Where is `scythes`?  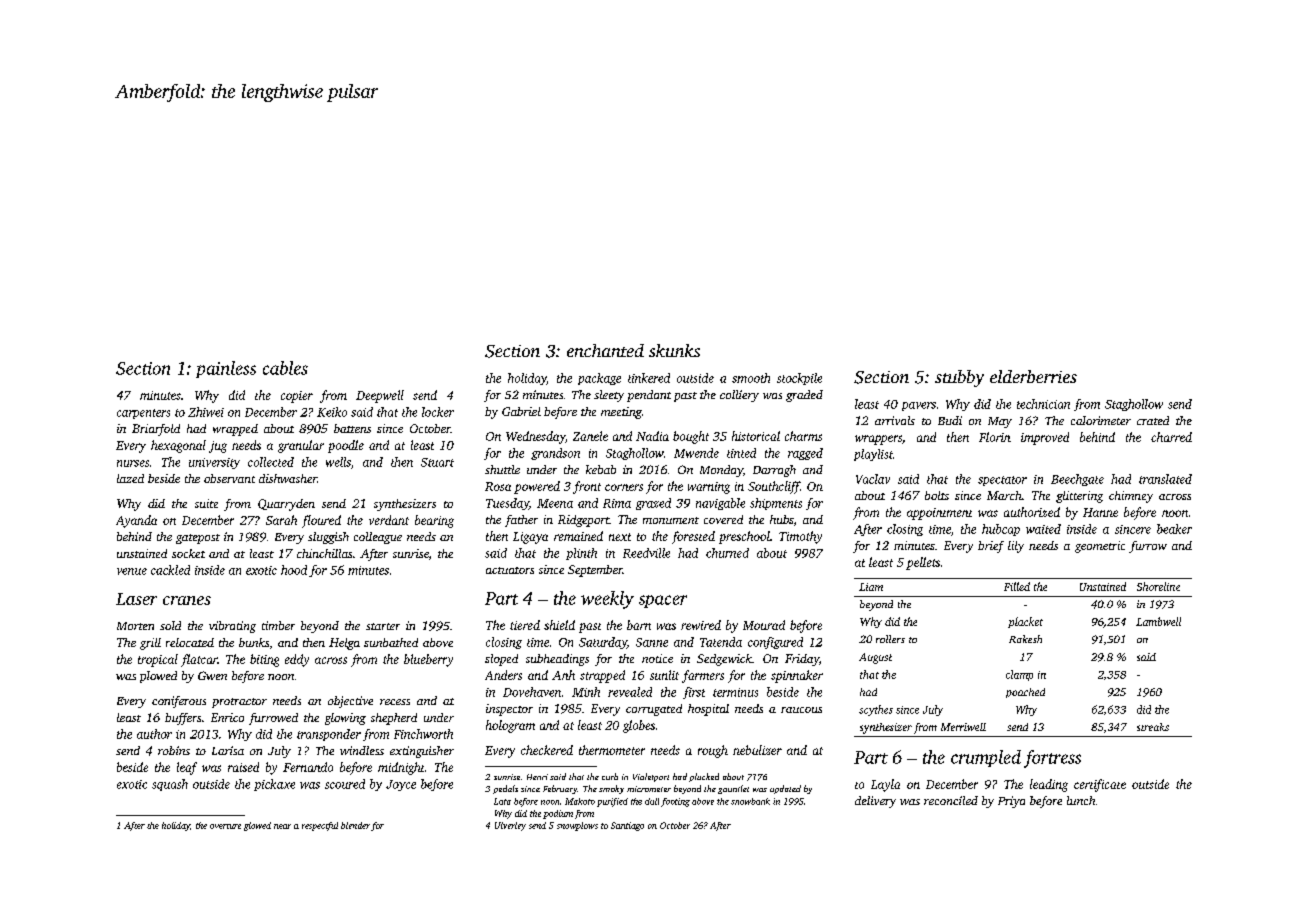
scythes is located at coordinates (876, 710).
